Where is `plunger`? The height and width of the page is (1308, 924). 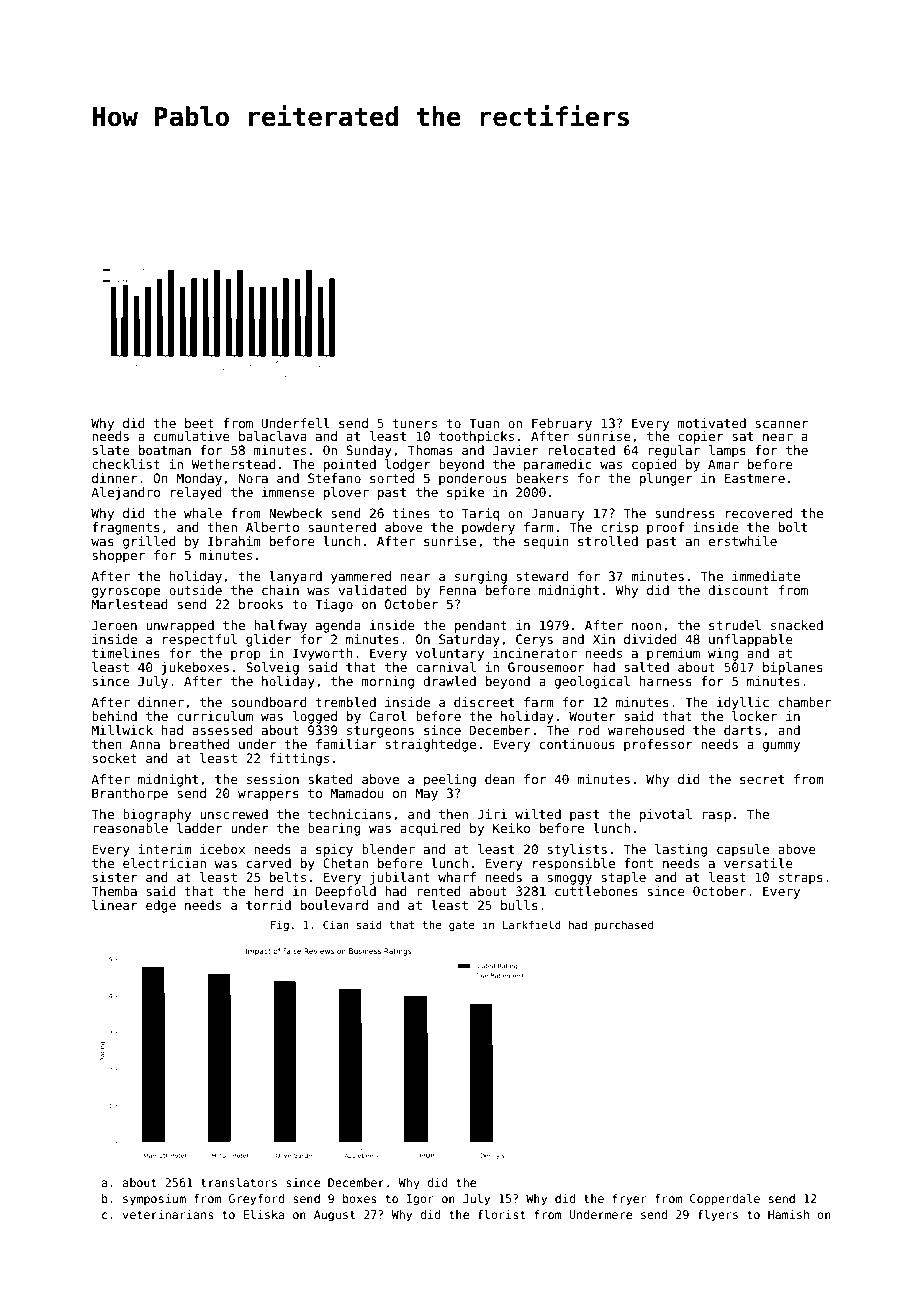
plunger is located at coordinates (666, 479).
